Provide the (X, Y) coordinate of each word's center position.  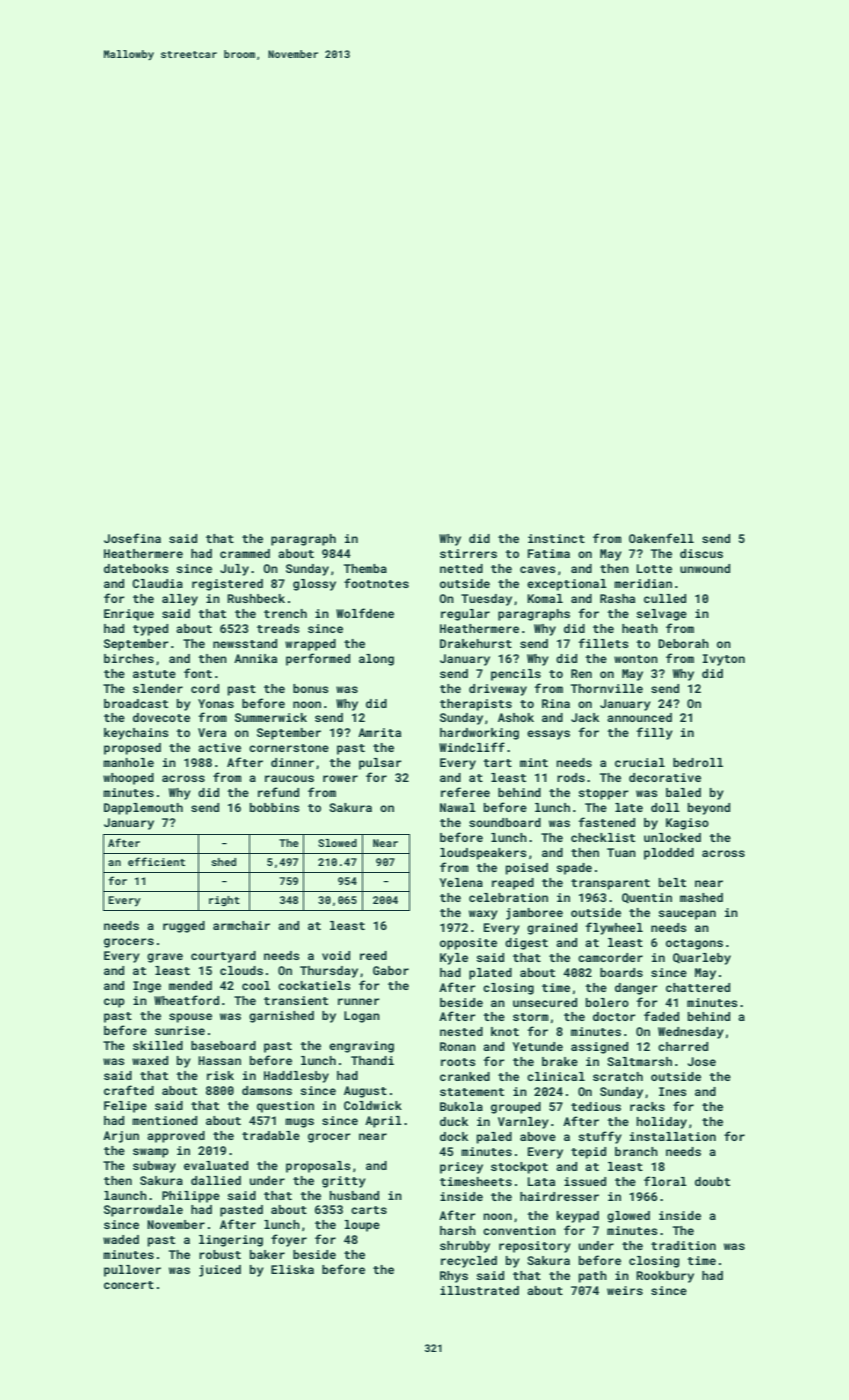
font (198, 673)
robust (220, 1254)
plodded (669, 854)
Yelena (461, 882)
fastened (606, 822)
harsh (458, 1230)
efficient (156, 861)
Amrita (379, 732)
